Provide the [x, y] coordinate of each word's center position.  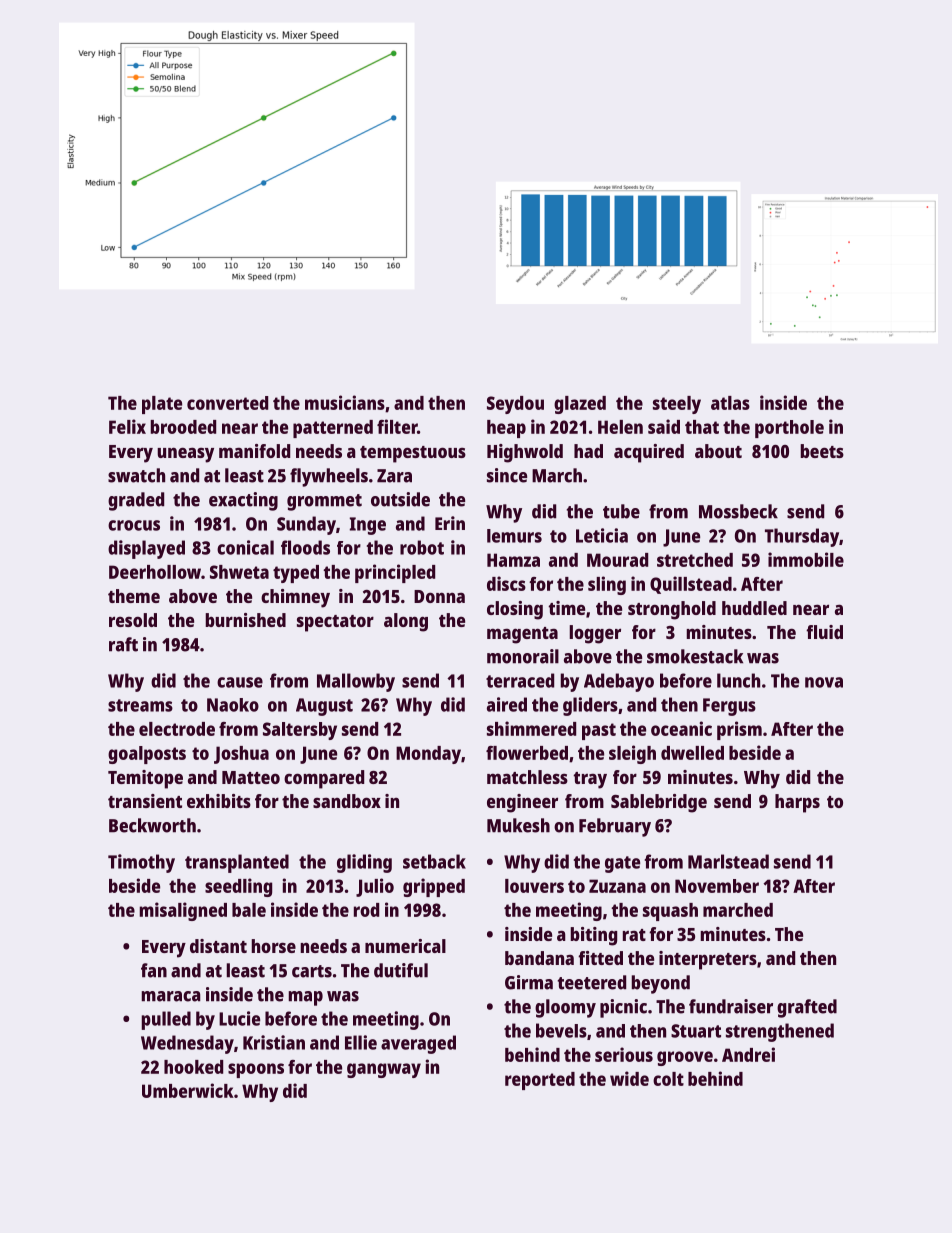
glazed [580, 405]
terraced [520, 680]
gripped [434, 887]
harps [797, 803]
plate [162, 405]
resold [133, 620]
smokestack [695, 656]
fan [154, 970]
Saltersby [300, 731]
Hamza [513, 560]
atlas [730, 403]
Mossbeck [738, 511]
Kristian [274, 1042]
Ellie [361, 1042]
